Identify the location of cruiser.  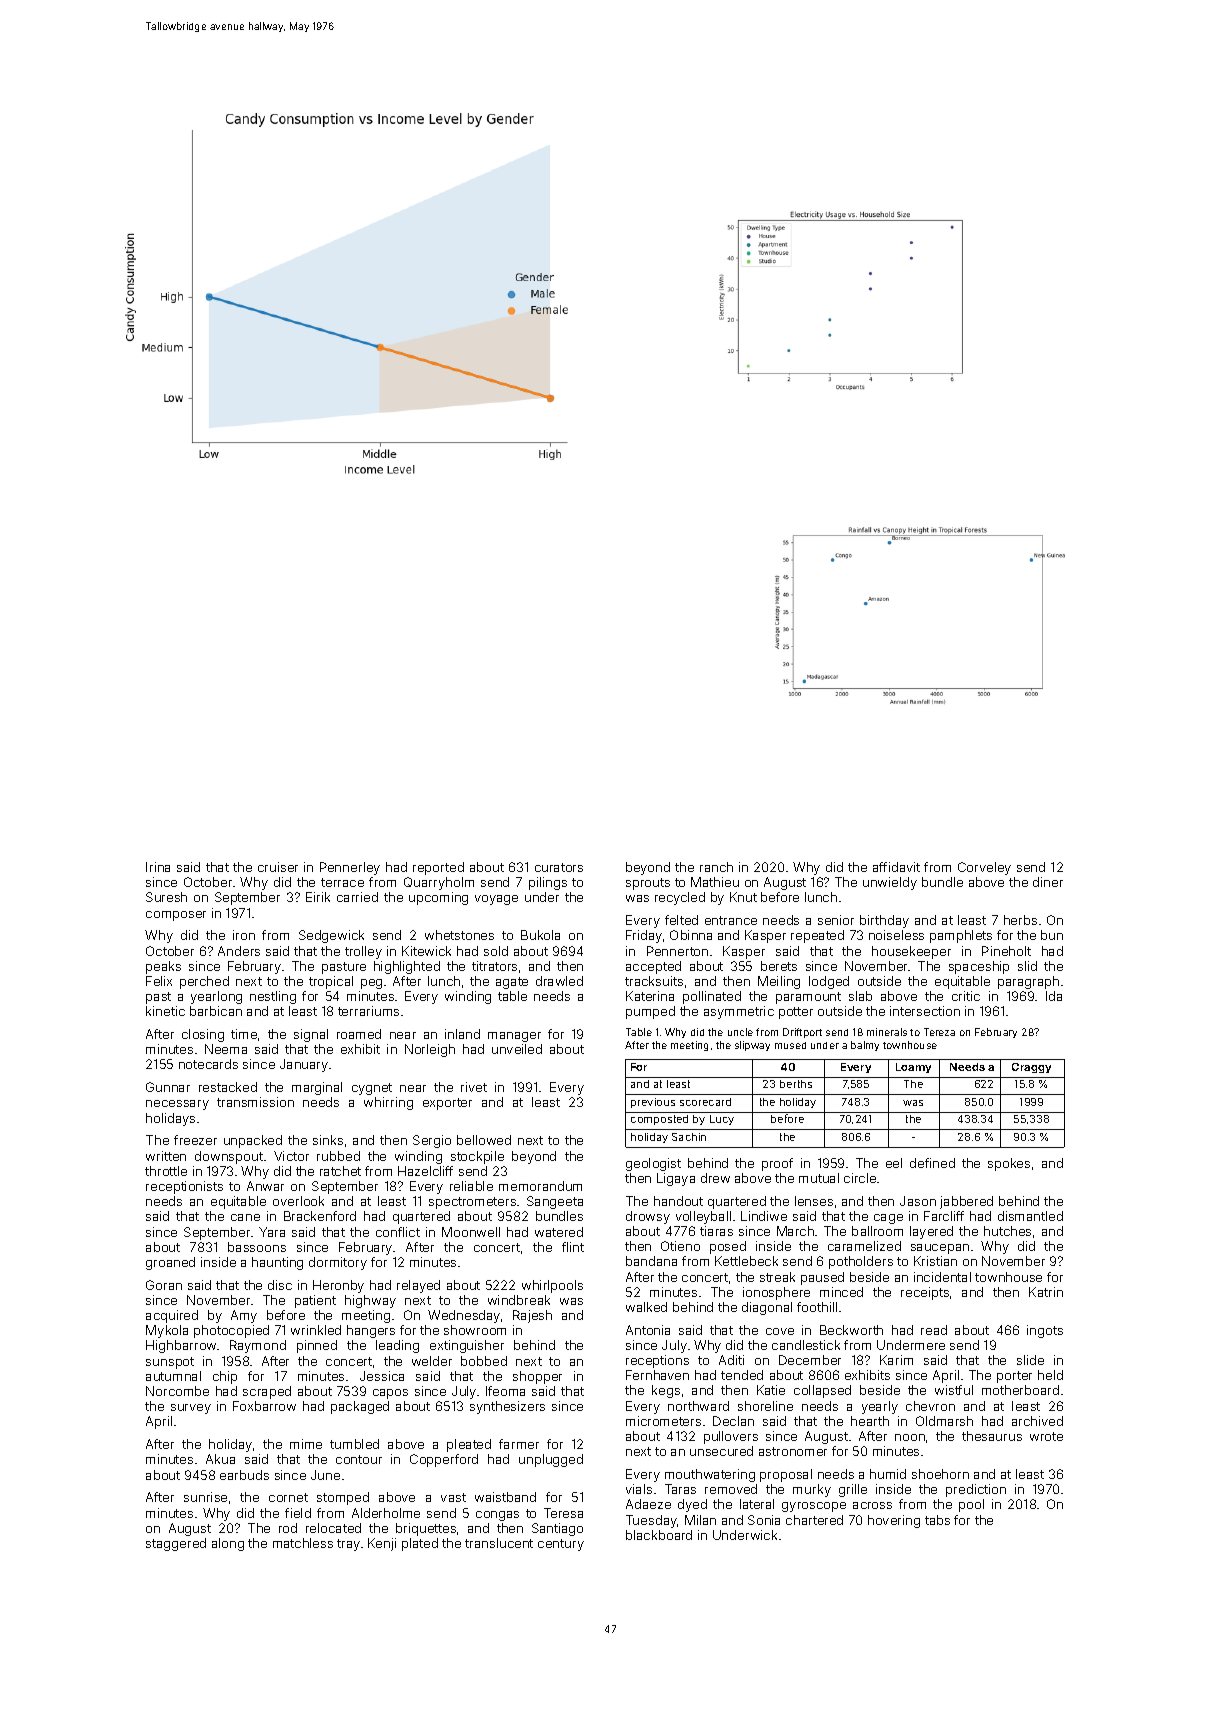
(278, 867).
